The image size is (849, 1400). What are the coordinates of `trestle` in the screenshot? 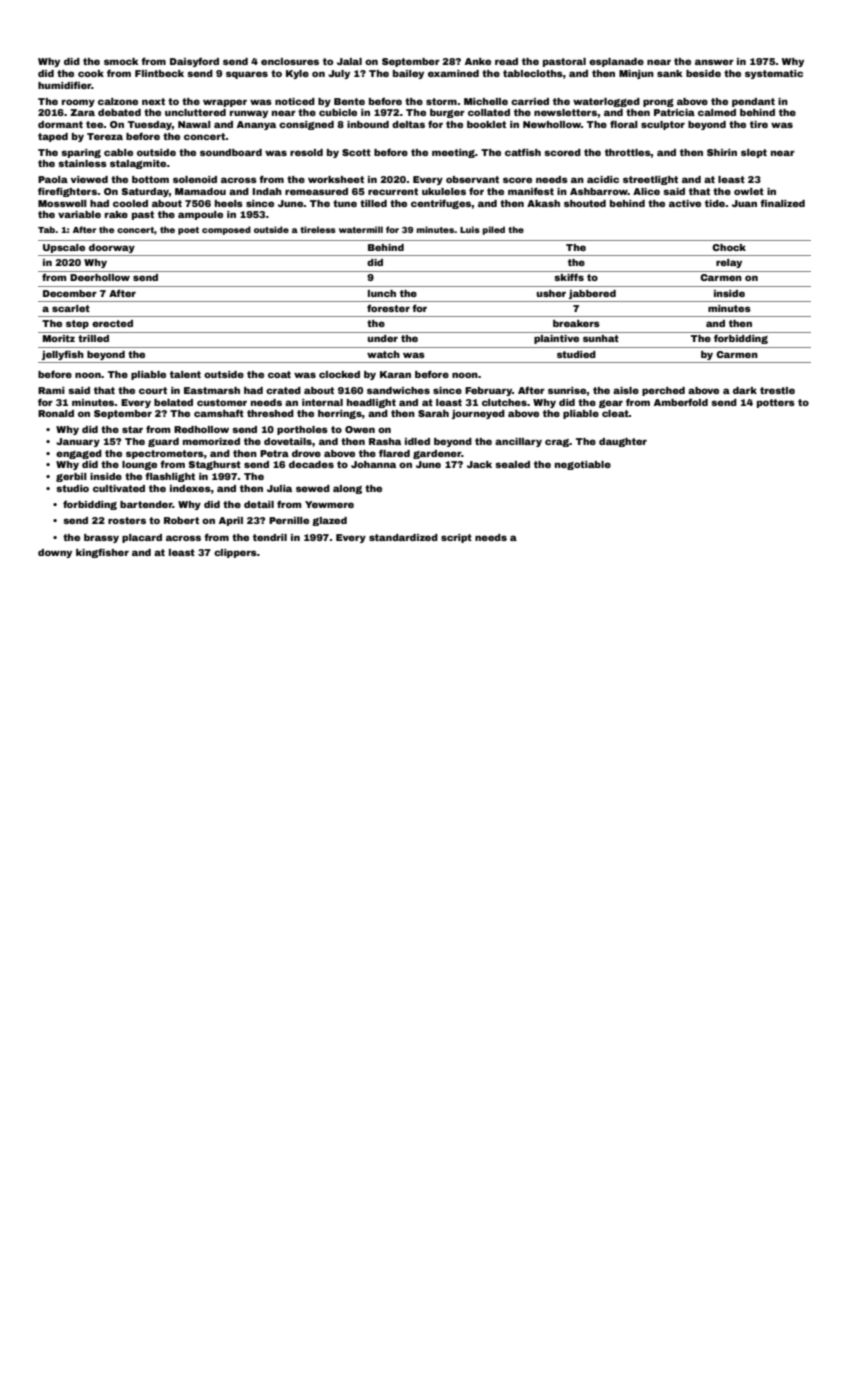 It's located at (777, 390).
